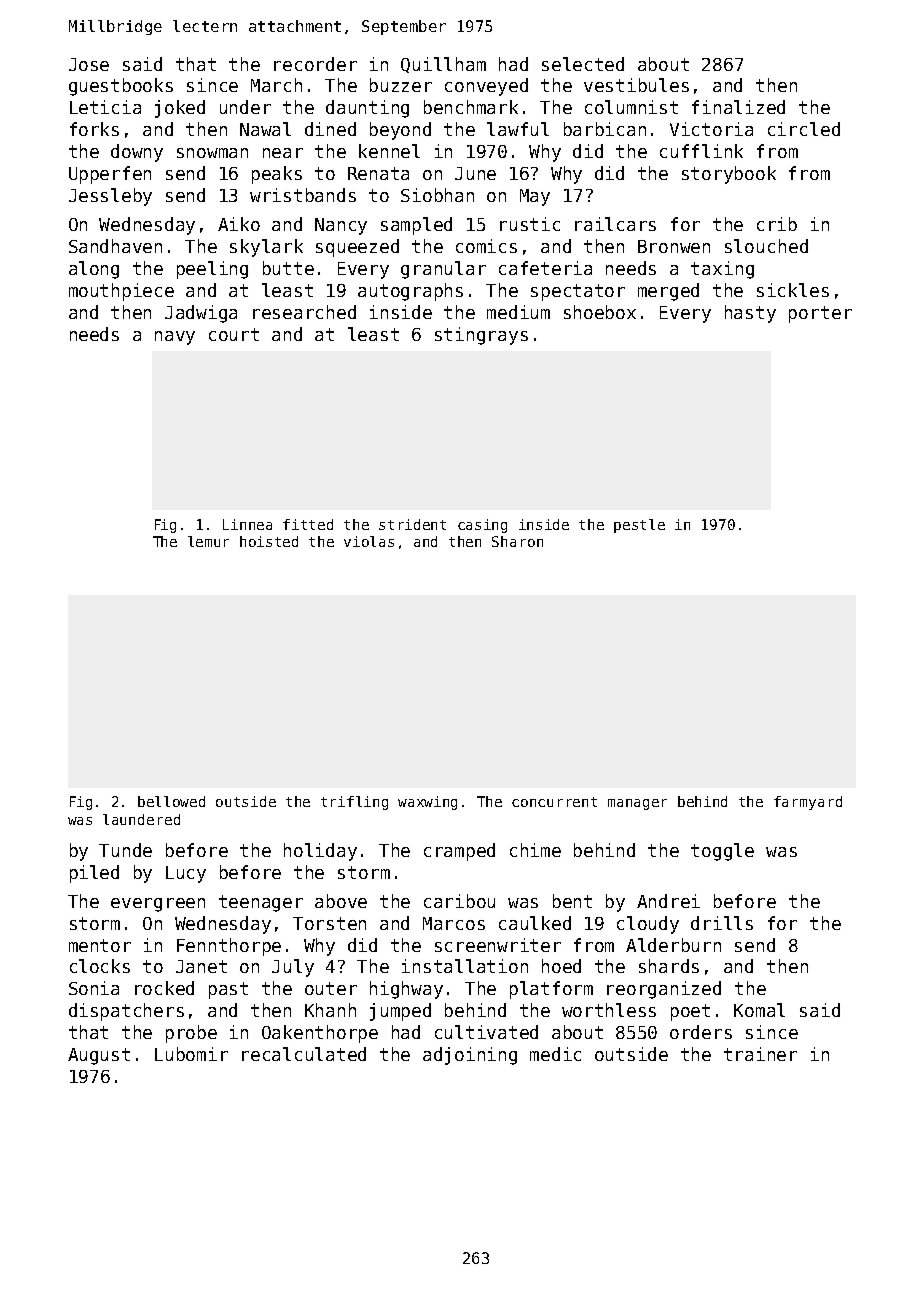 This document has height=1308, width=924. Describe the element at coordinates (94, 874) in the document. I see `piled` at that location.
